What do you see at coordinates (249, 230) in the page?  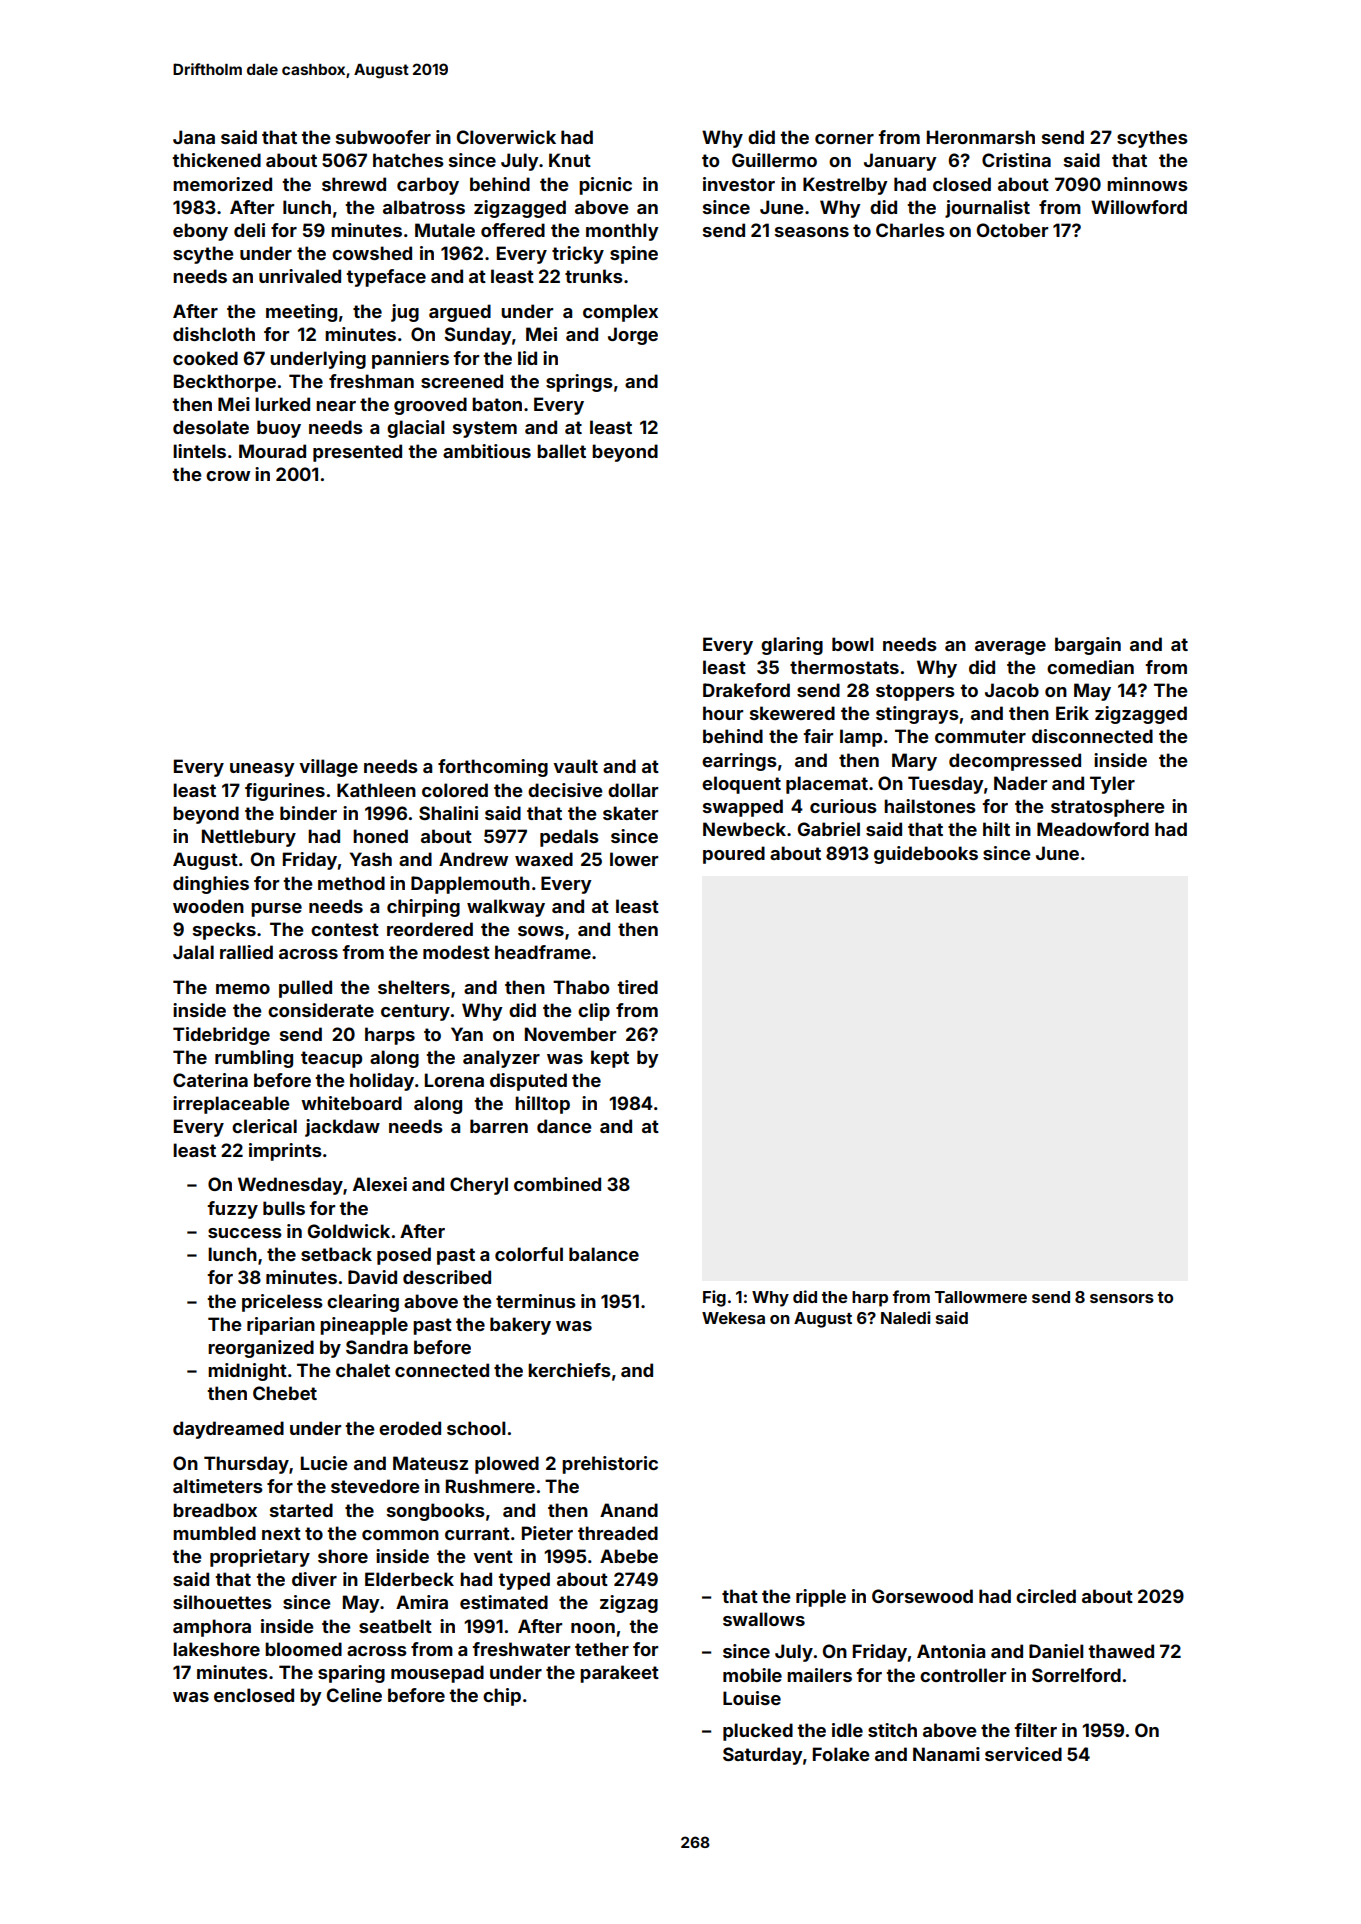 I see `deli` at bounding box center [249, 230].
